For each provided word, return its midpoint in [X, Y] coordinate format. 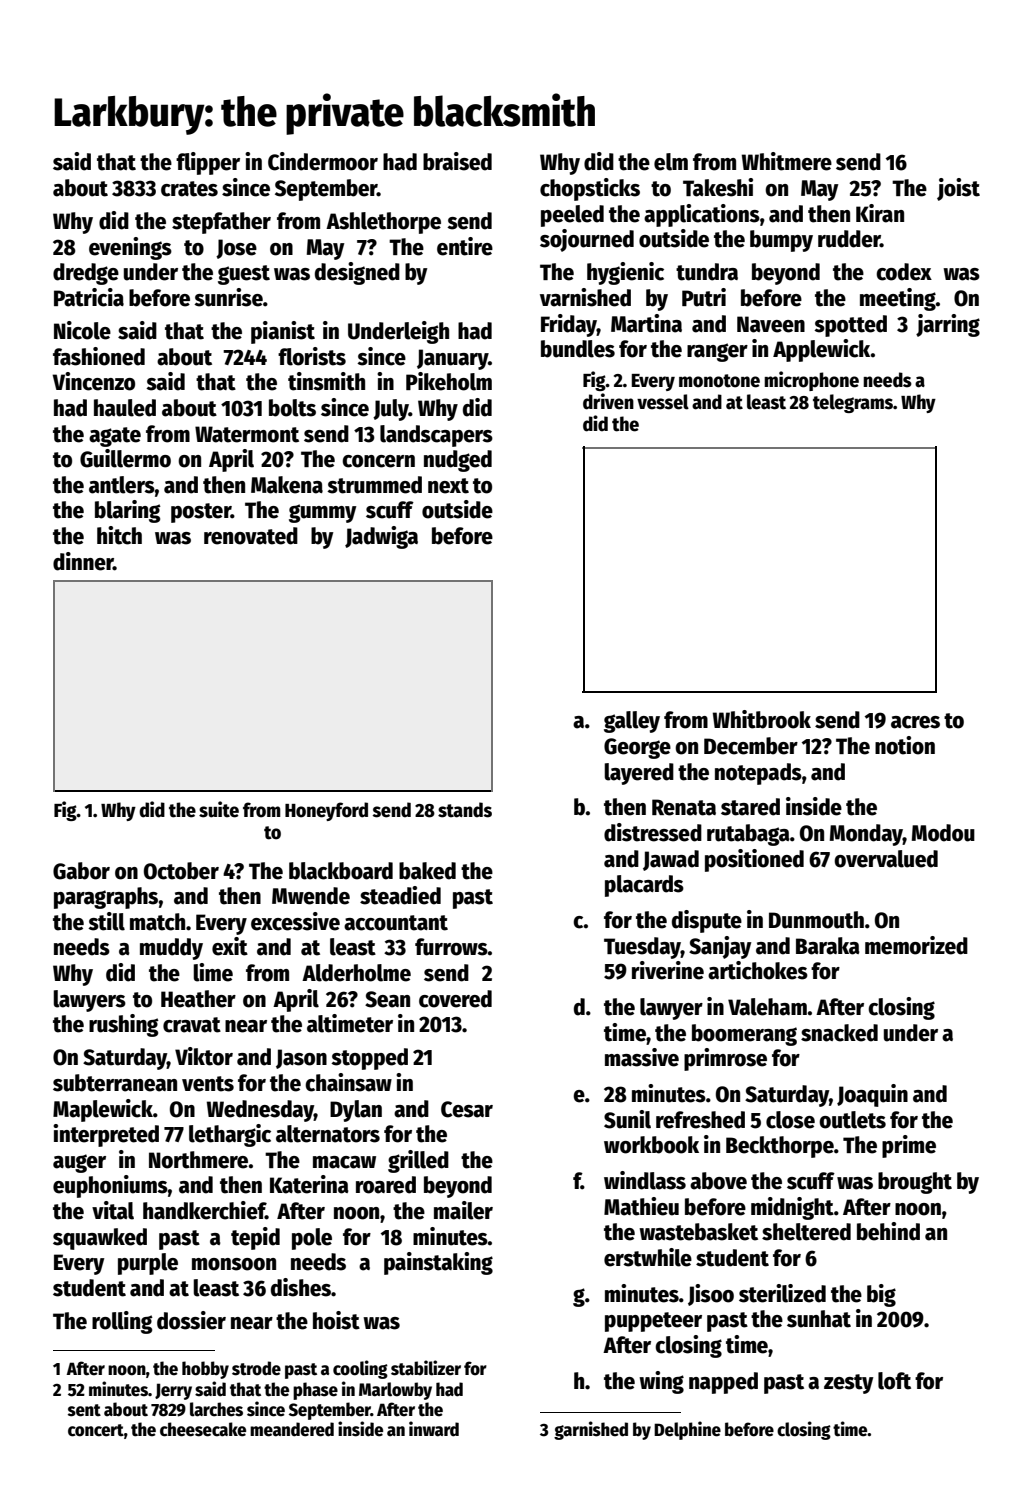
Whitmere [787, 161]
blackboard [341, 871]
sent [84, 1410]
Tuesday [642, 948]
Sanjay [720, 947]
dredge [86, 274]
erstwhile [648, 1257]
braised [457, 161]
